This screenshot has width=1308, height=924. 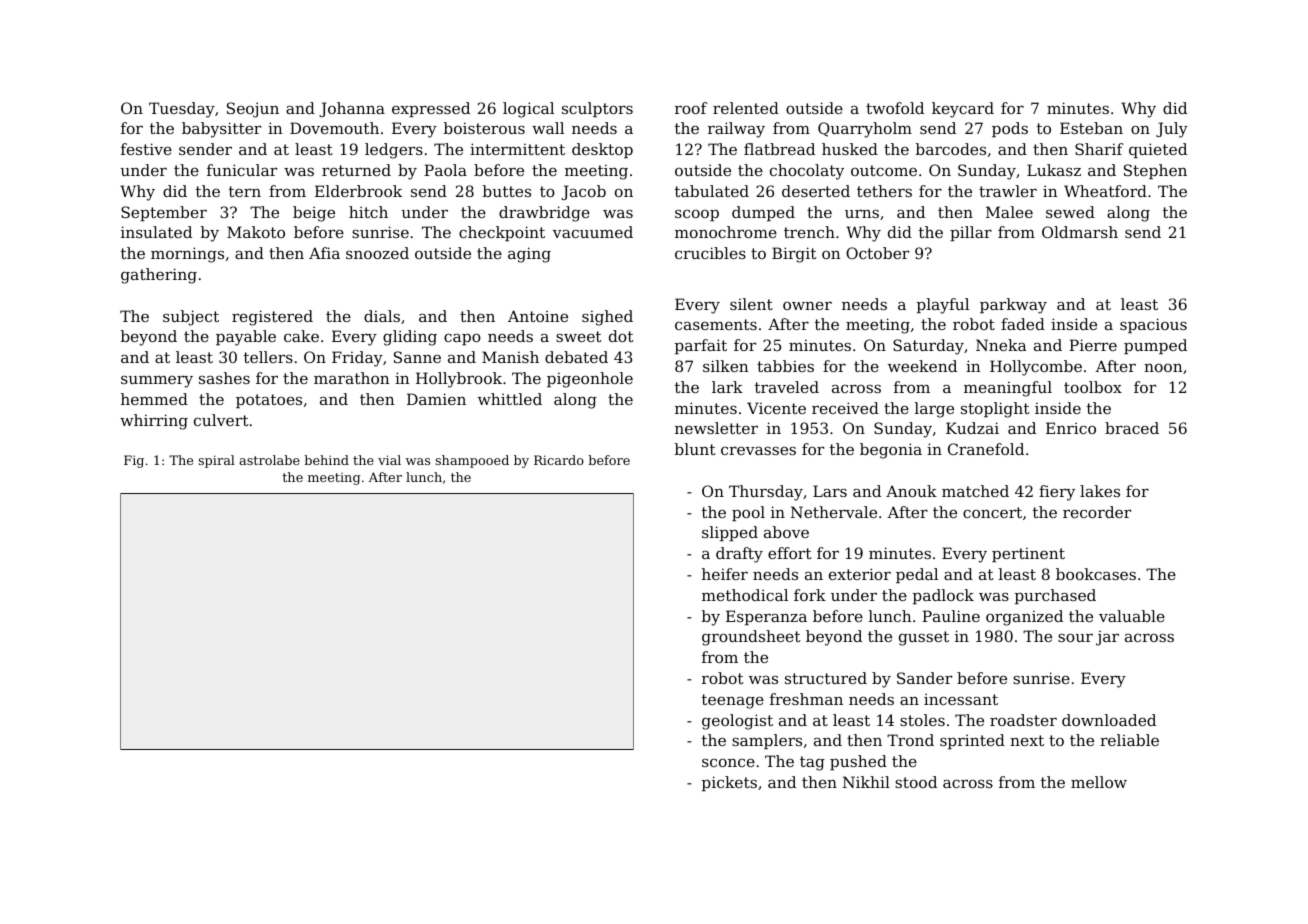 I want to click on sconce, so click(x=728, y=762).
